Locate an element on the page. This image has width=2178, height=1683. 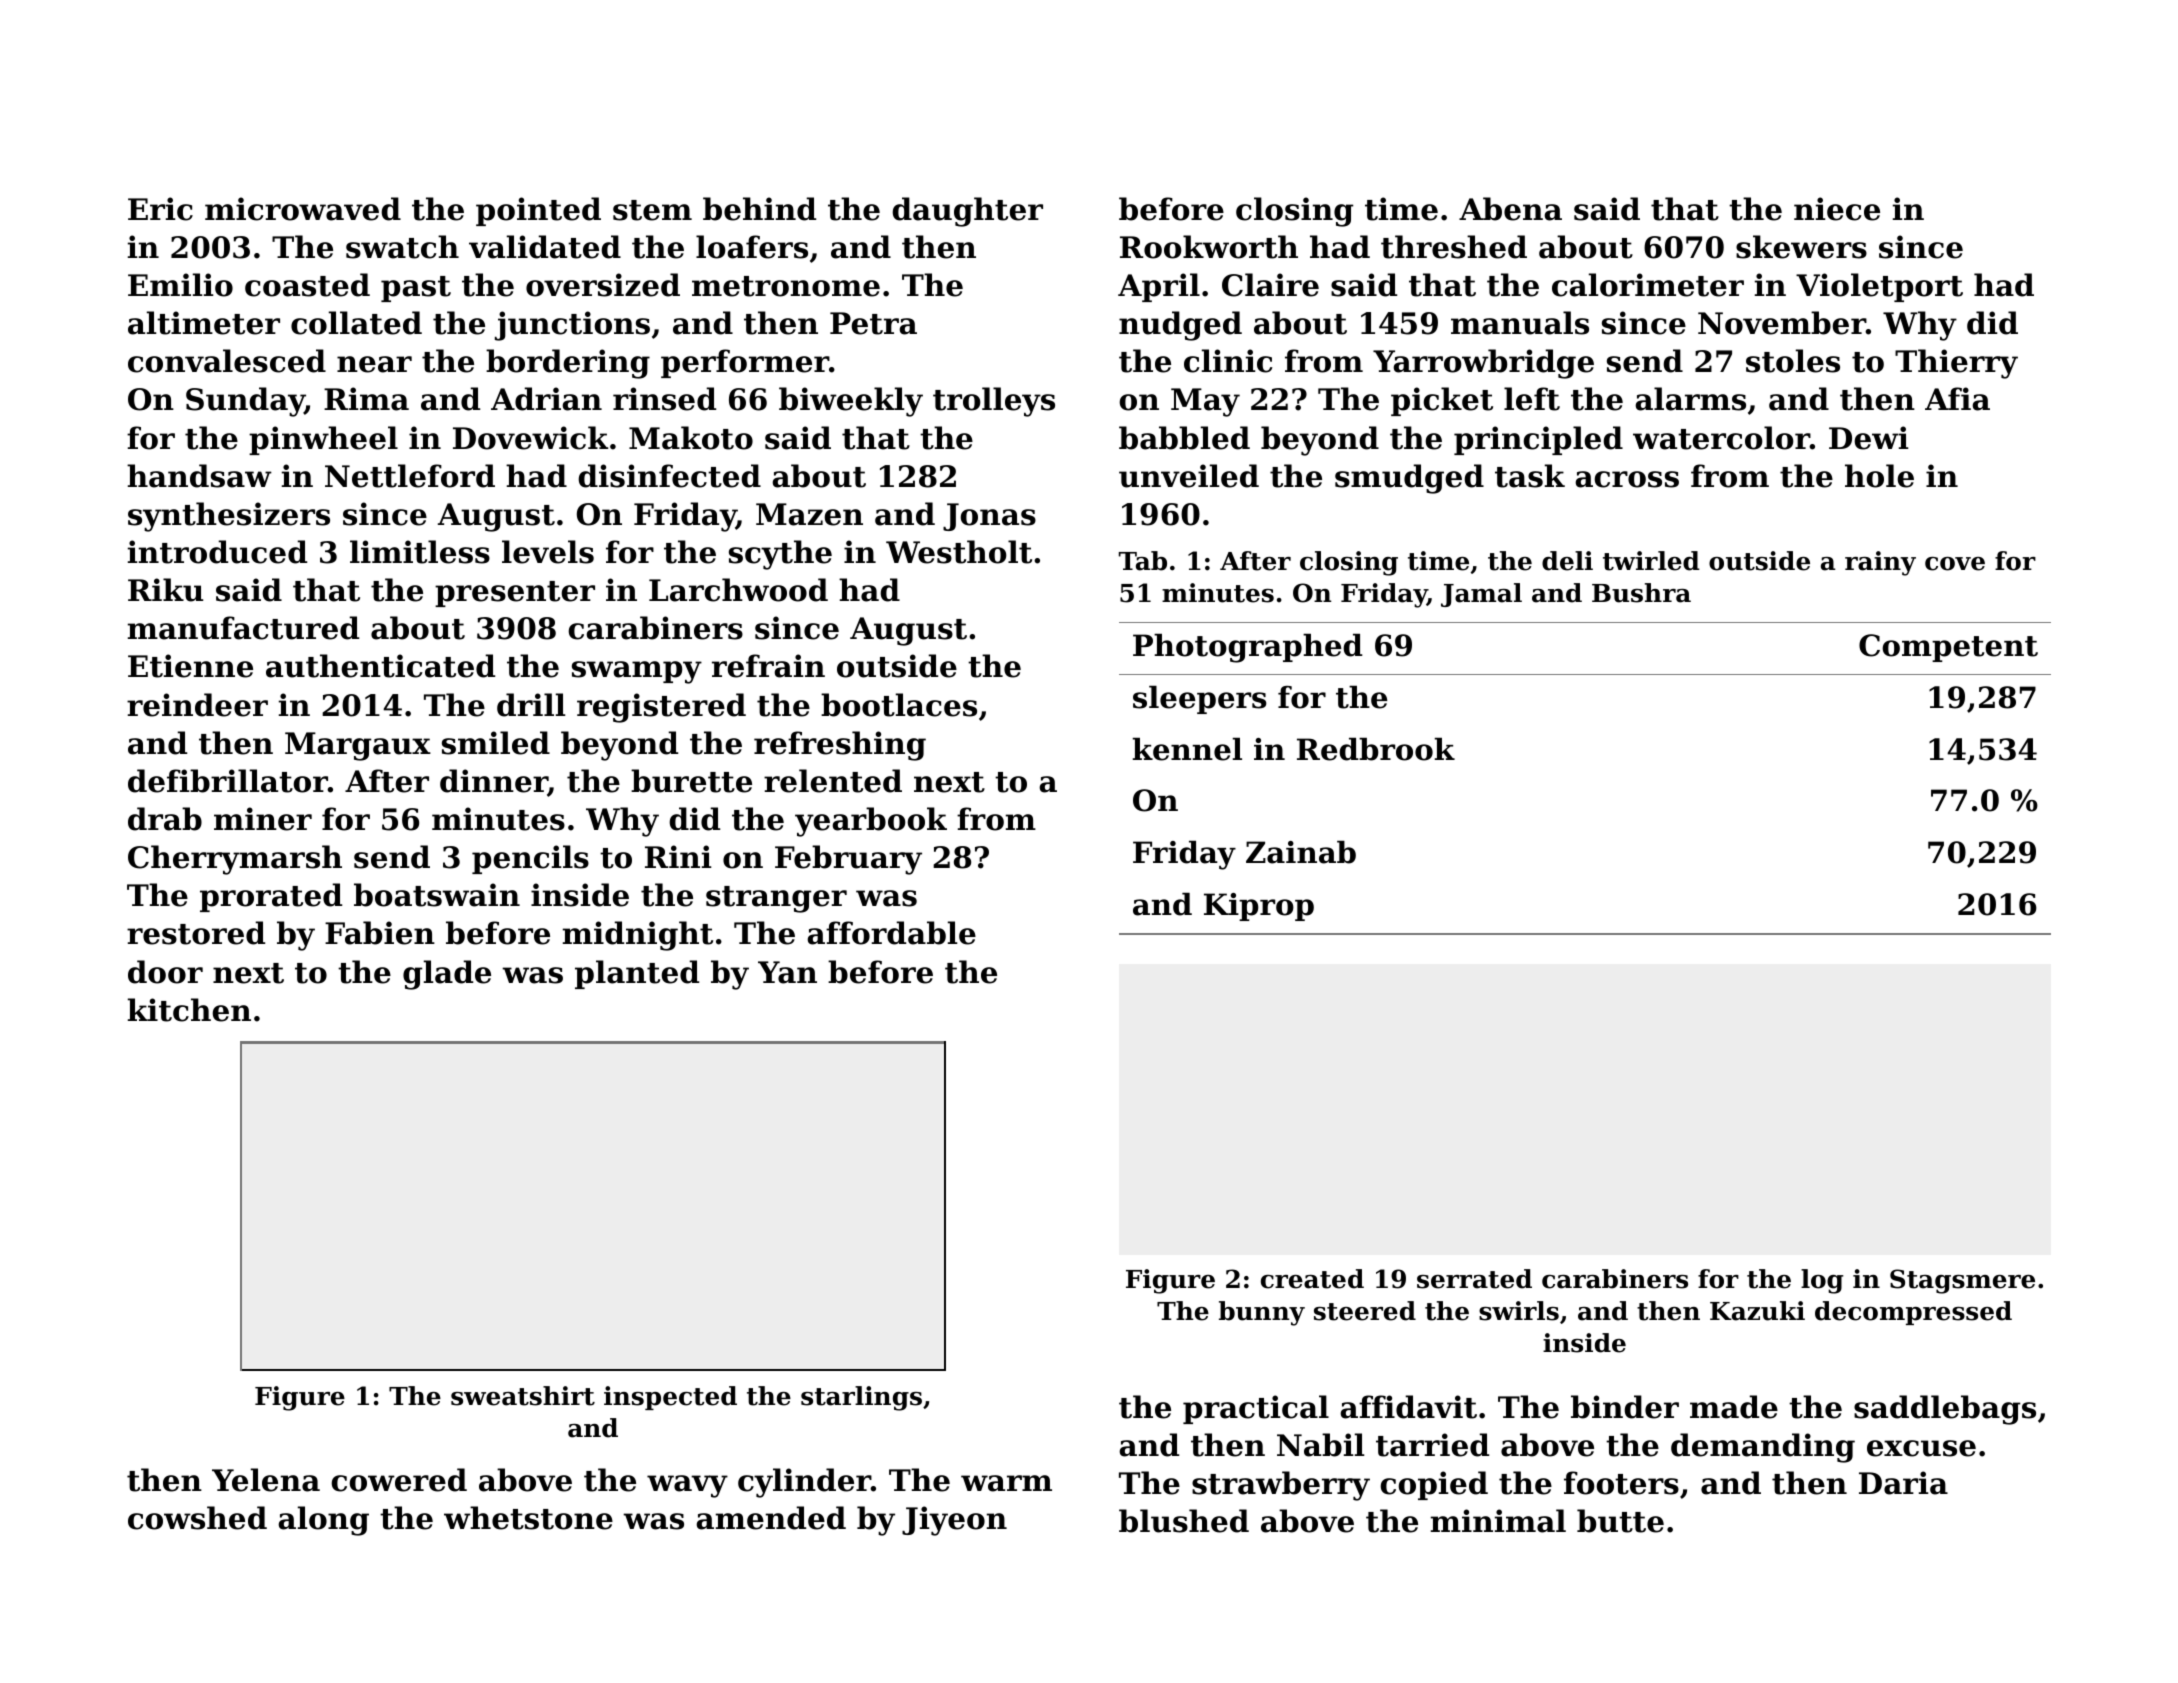
niece is located at coordinates (1837, 209).
